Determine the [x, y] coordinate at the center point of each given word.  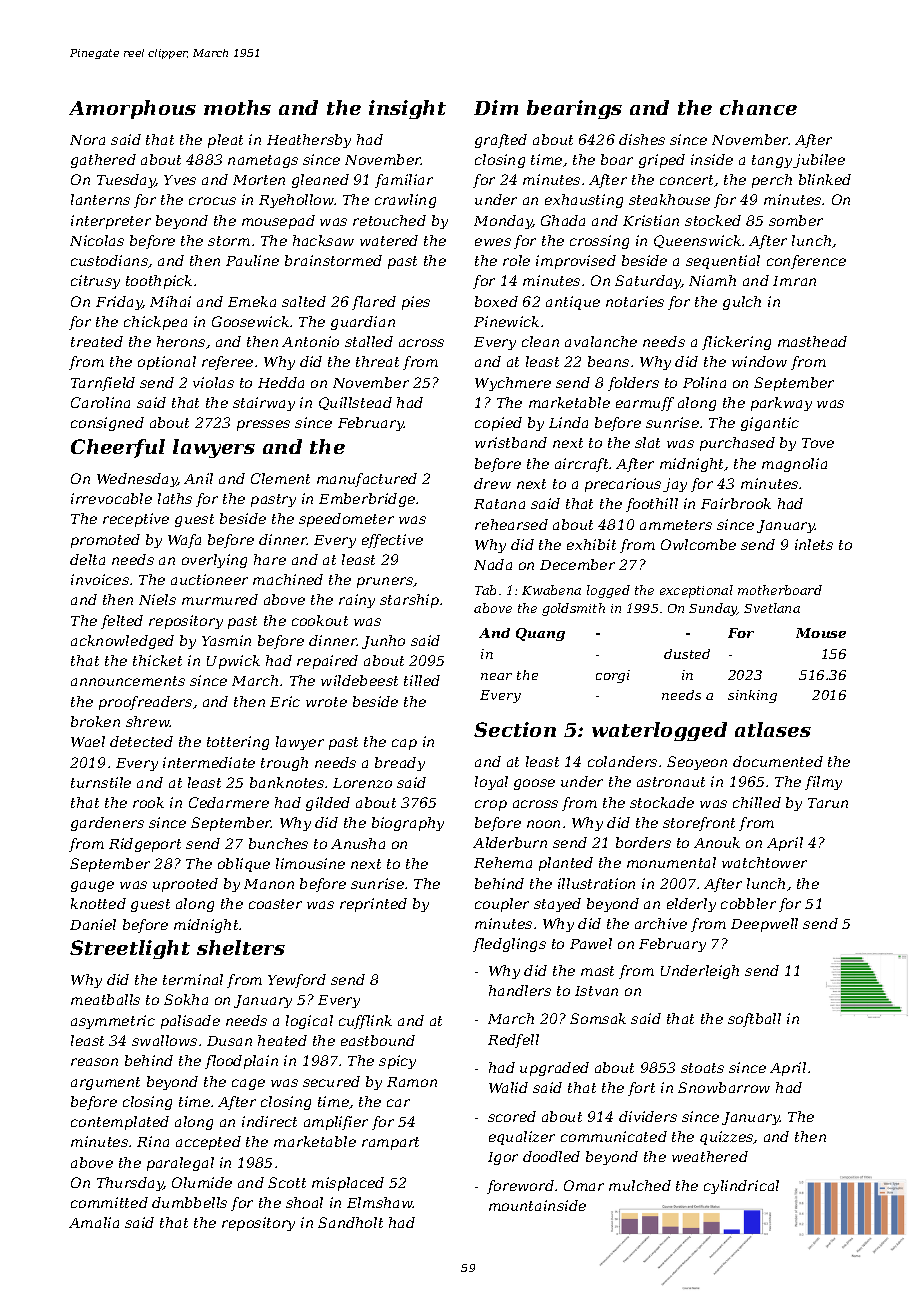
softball [754, 1020]
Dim [496, 107]
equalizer [522, 1138]
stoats [702, 1068]
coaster [275, 904]
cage [248, 1084]
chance [758, 107]
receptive [136, 520]
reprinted [373, 905]
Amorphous [132, 109]
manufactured [367, 480]
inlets [814, 544]
